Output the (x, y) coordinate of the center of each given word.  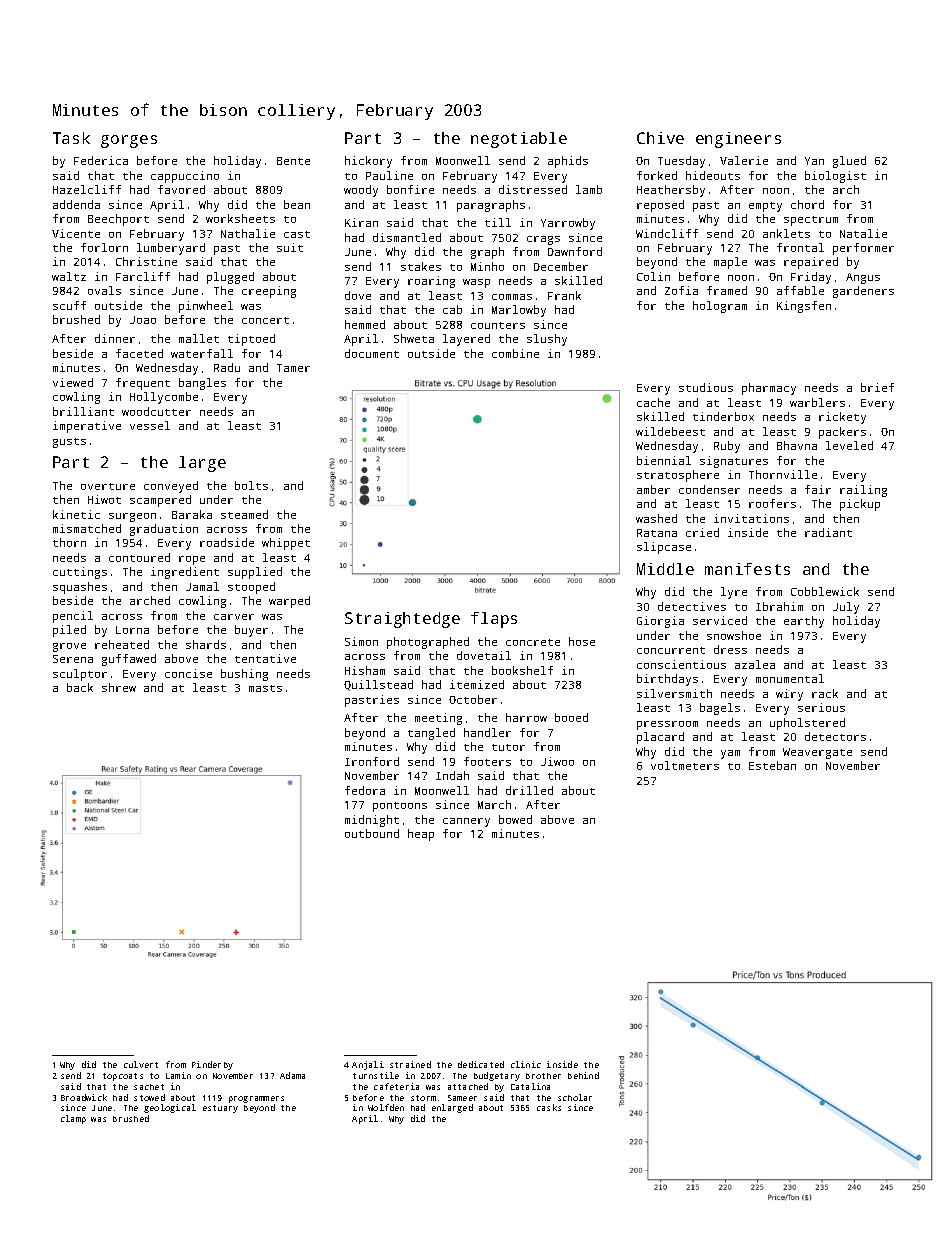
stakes (421, 266)
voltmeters (685, 765)
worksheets (240, 218)
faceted (139, 353)
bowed (515, 819)
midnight (372, 821)
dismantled (407, 237)
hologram (720, 307)
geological (170, 1108)
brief (877, 387)
